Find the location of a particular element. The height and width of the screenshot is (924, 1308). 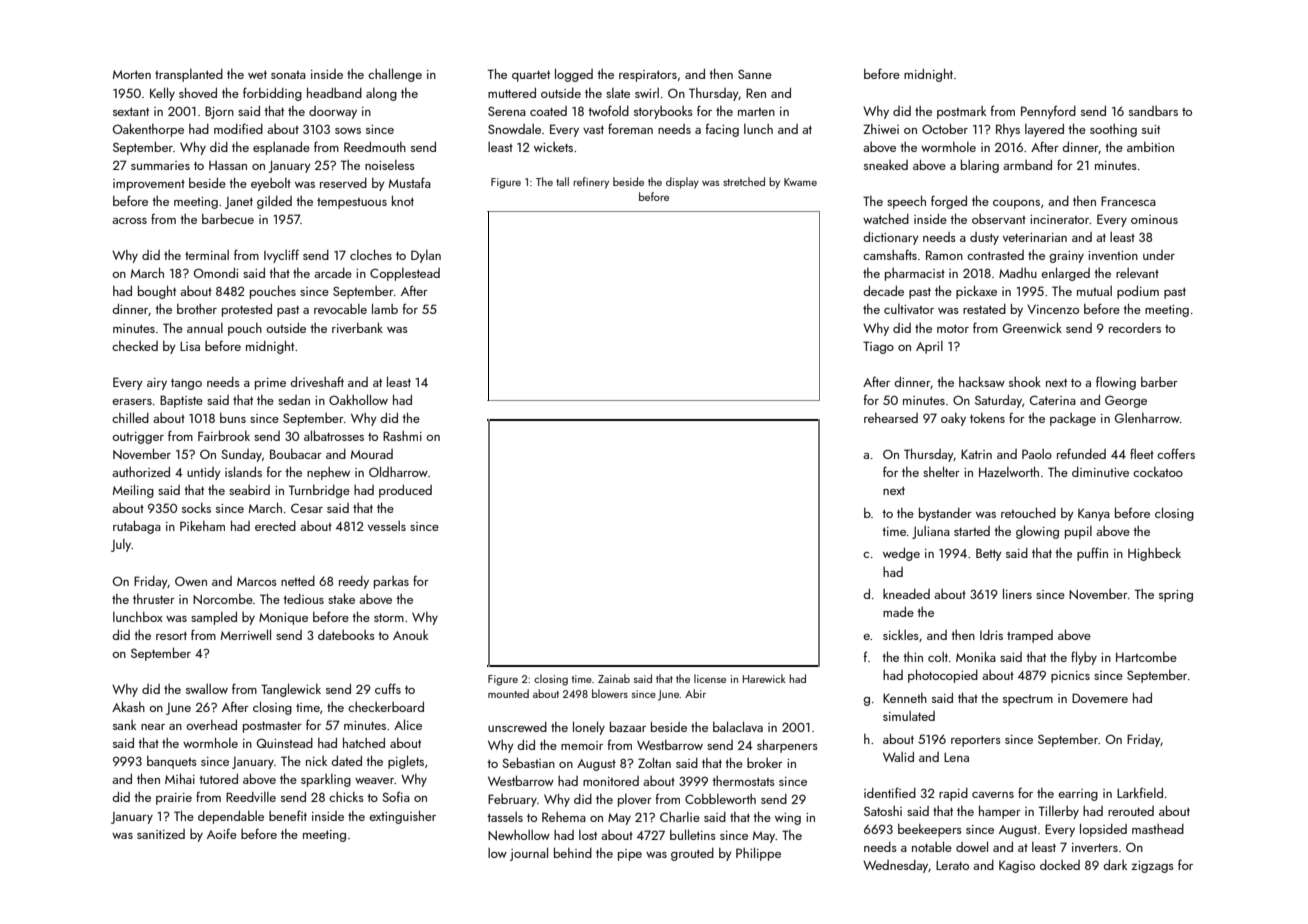

nephew is located at coordinates (328, 473).
